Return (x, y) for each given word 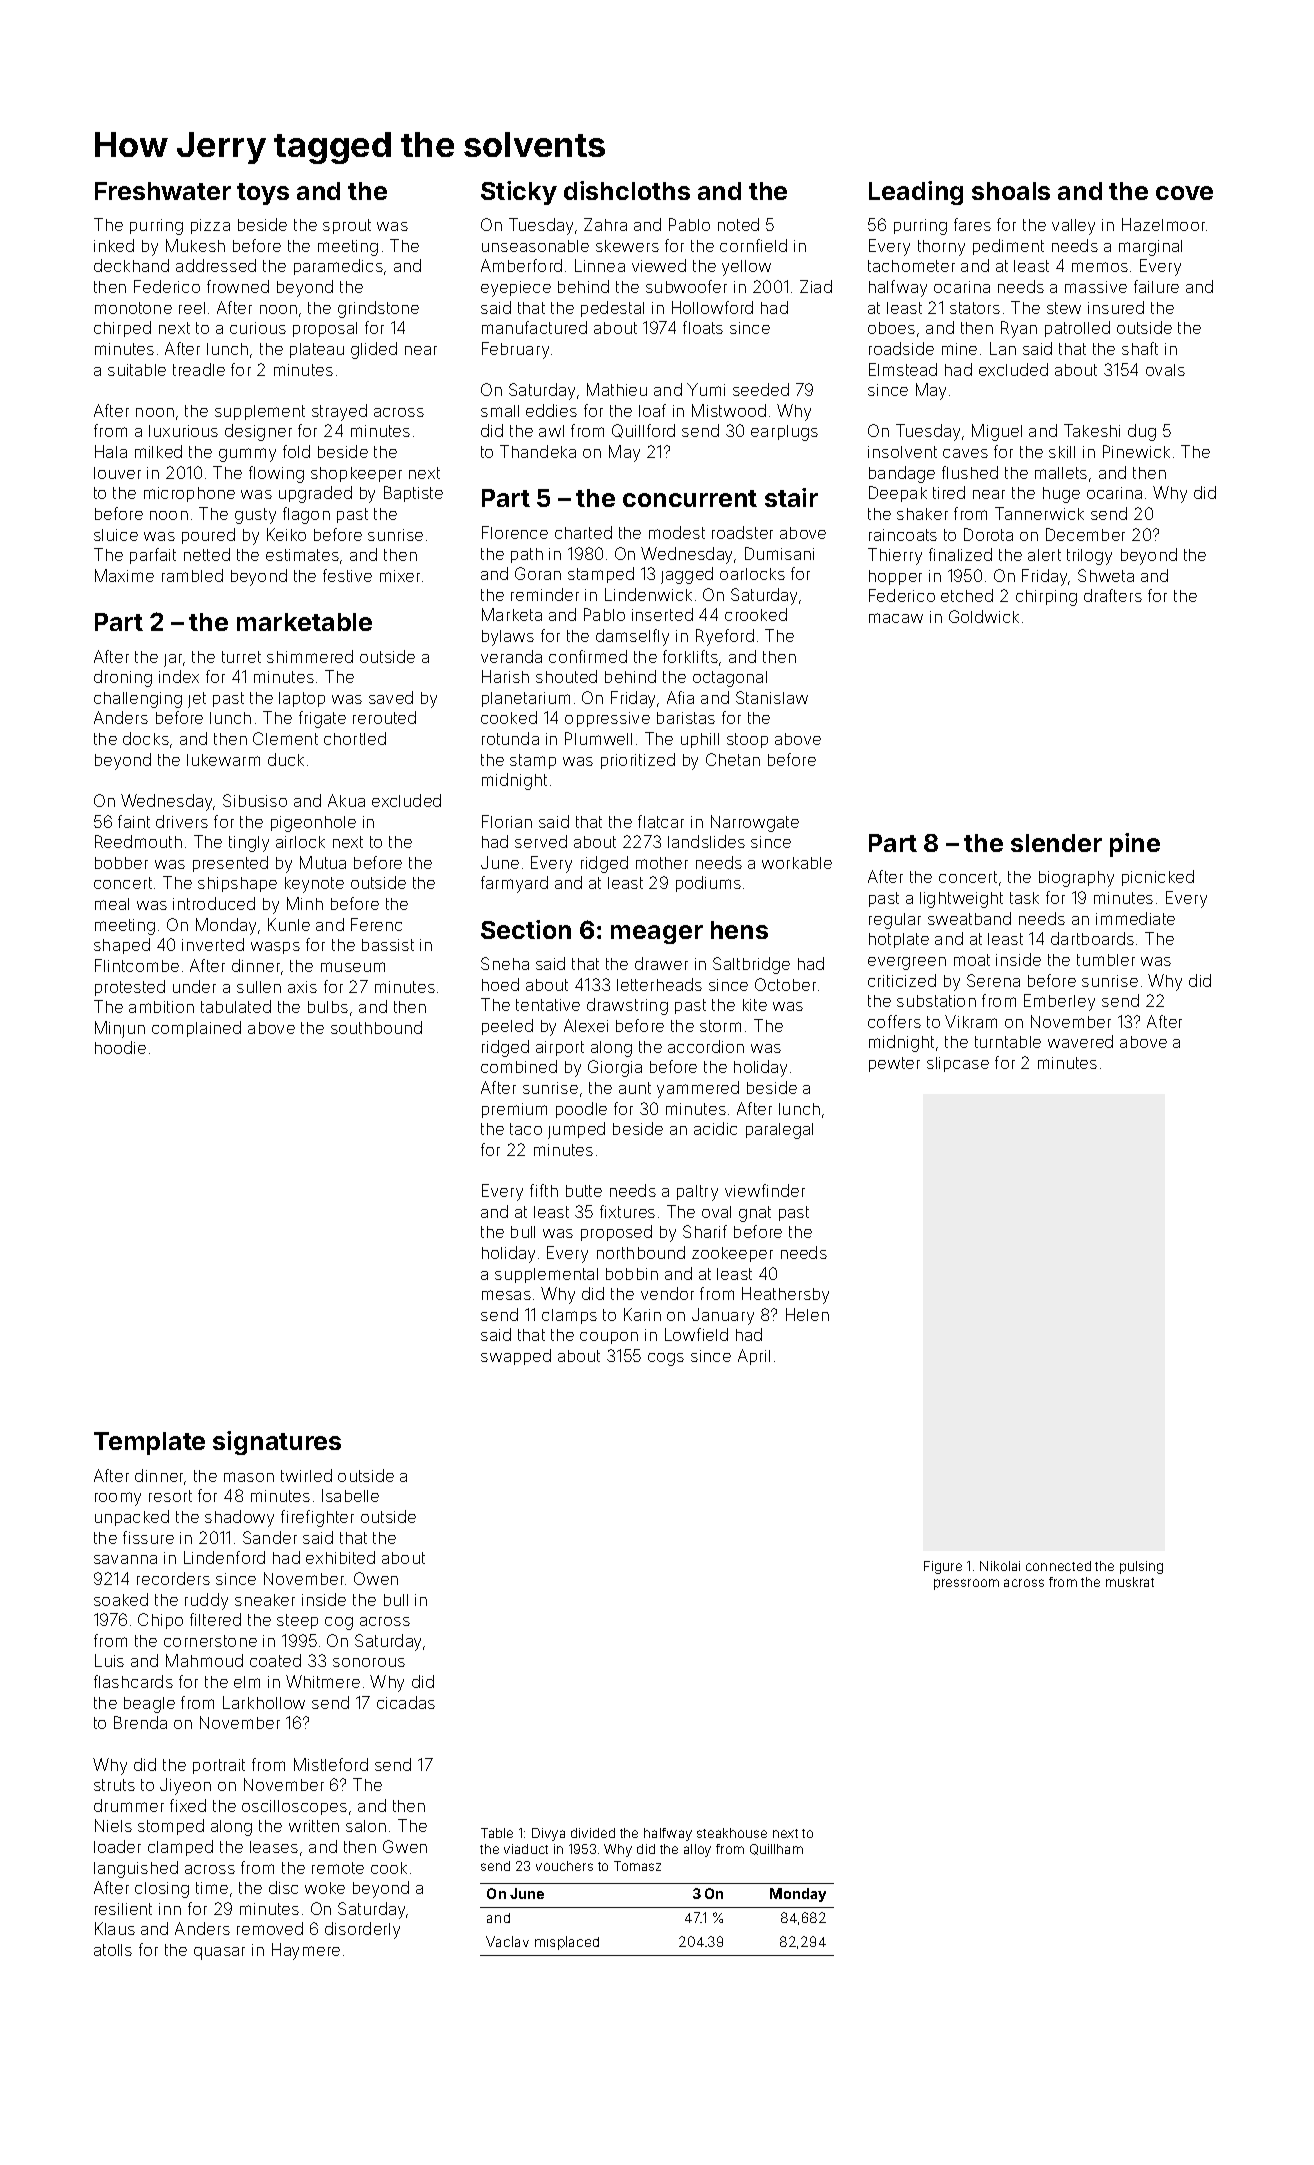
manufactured (534, 327)
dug (1142, 432)
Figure (943, 1567)
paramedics (338, 267)
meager (657, 934)
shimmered (310, 656)
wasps (275, 948)
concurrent (690, 498)
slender (1056, 843)
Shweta (1106, 575)
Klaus (115, 1928)
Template (149, 1443)
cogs (666, 1359)
